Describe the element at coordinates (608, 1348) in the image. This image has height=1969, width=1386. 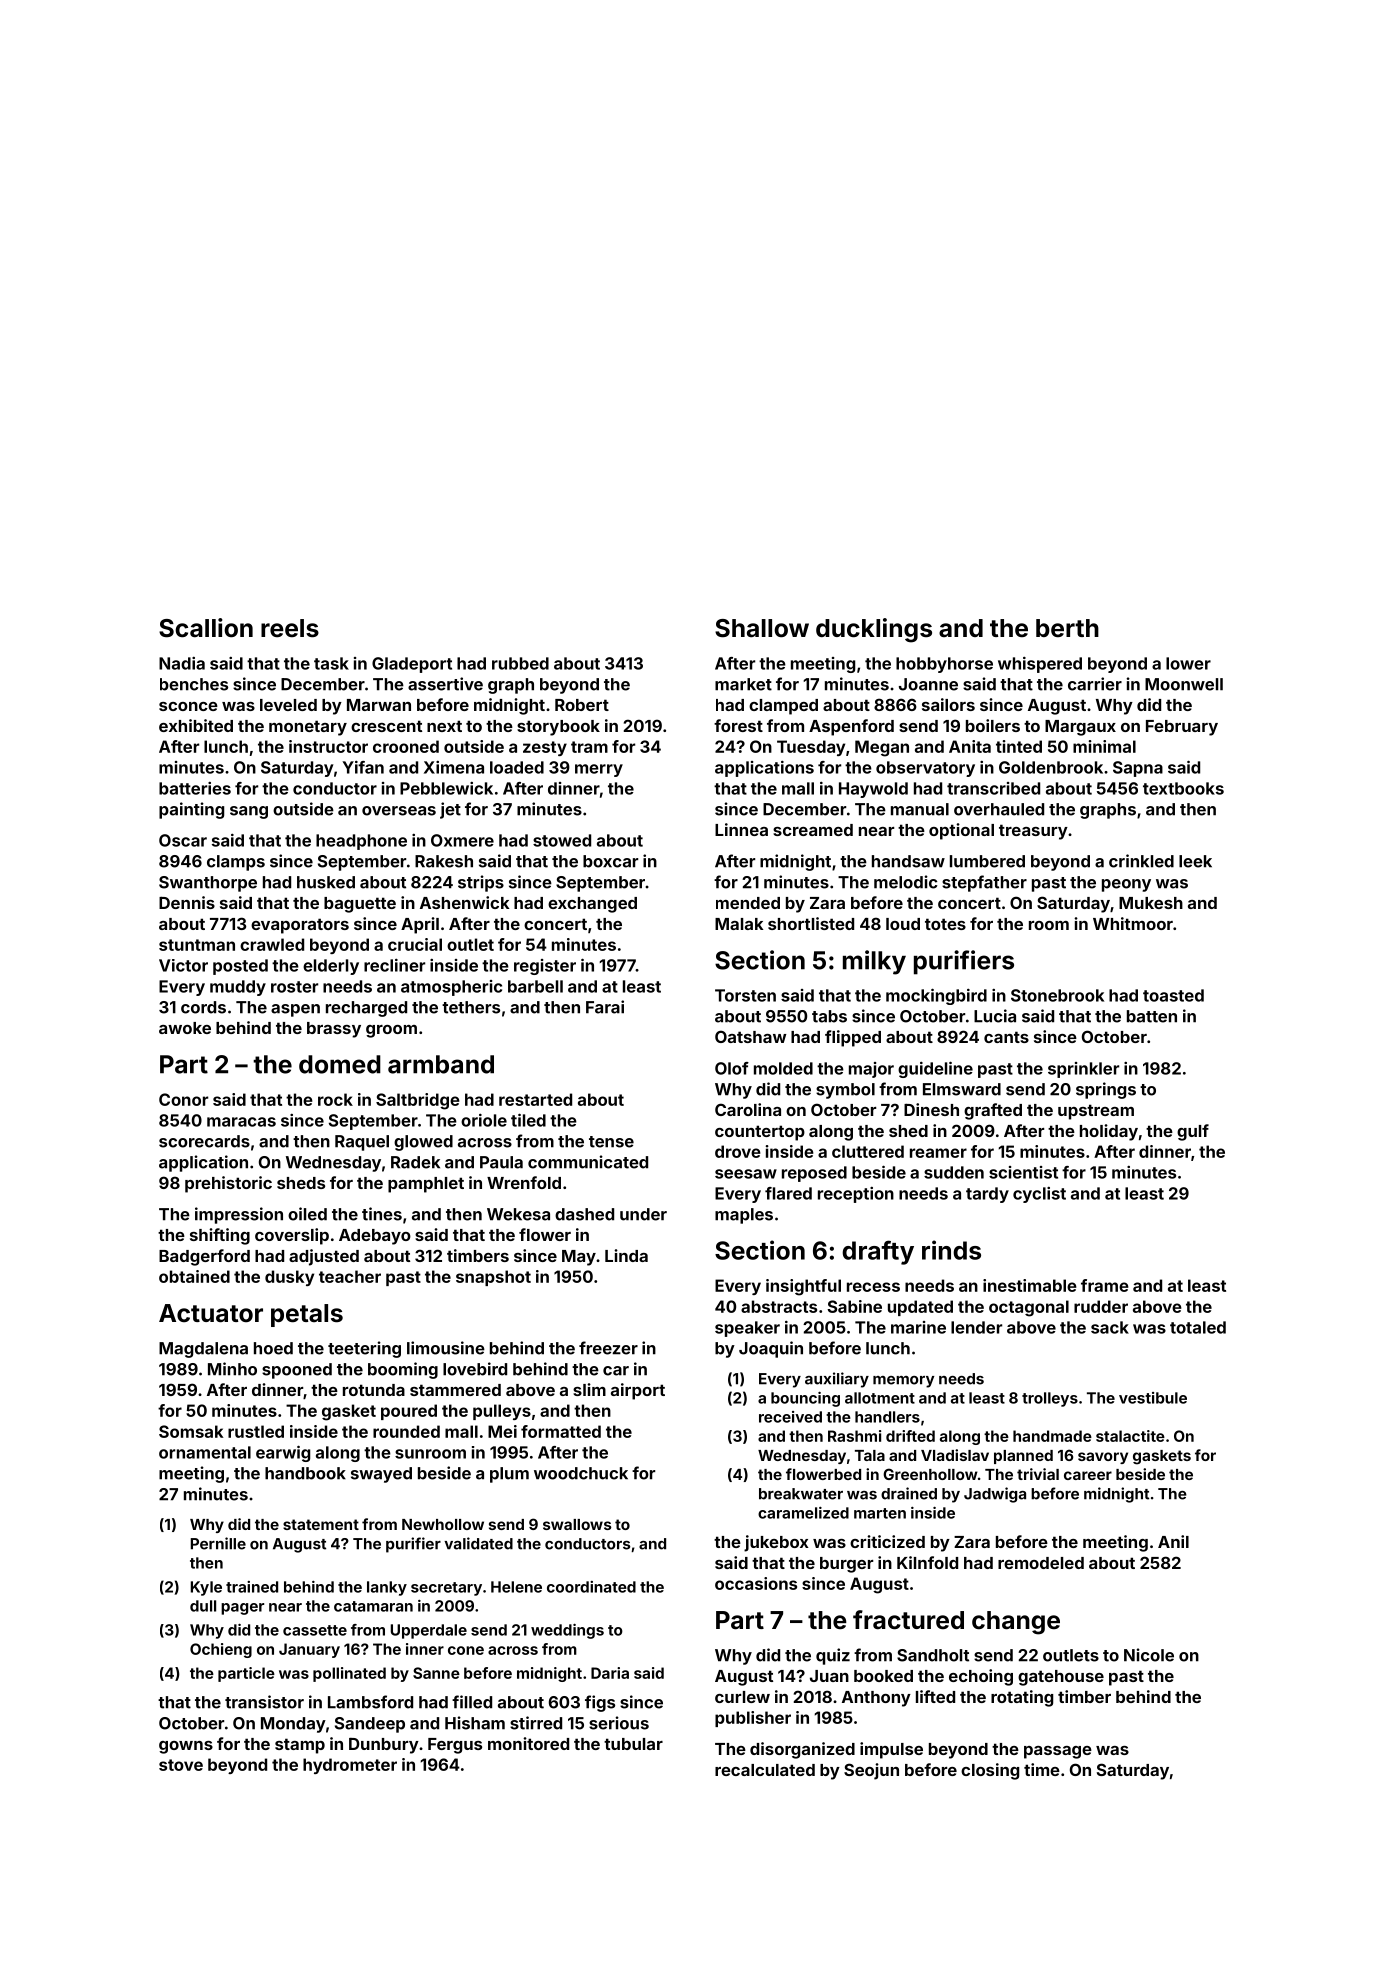
I see `freezer` at that location.
